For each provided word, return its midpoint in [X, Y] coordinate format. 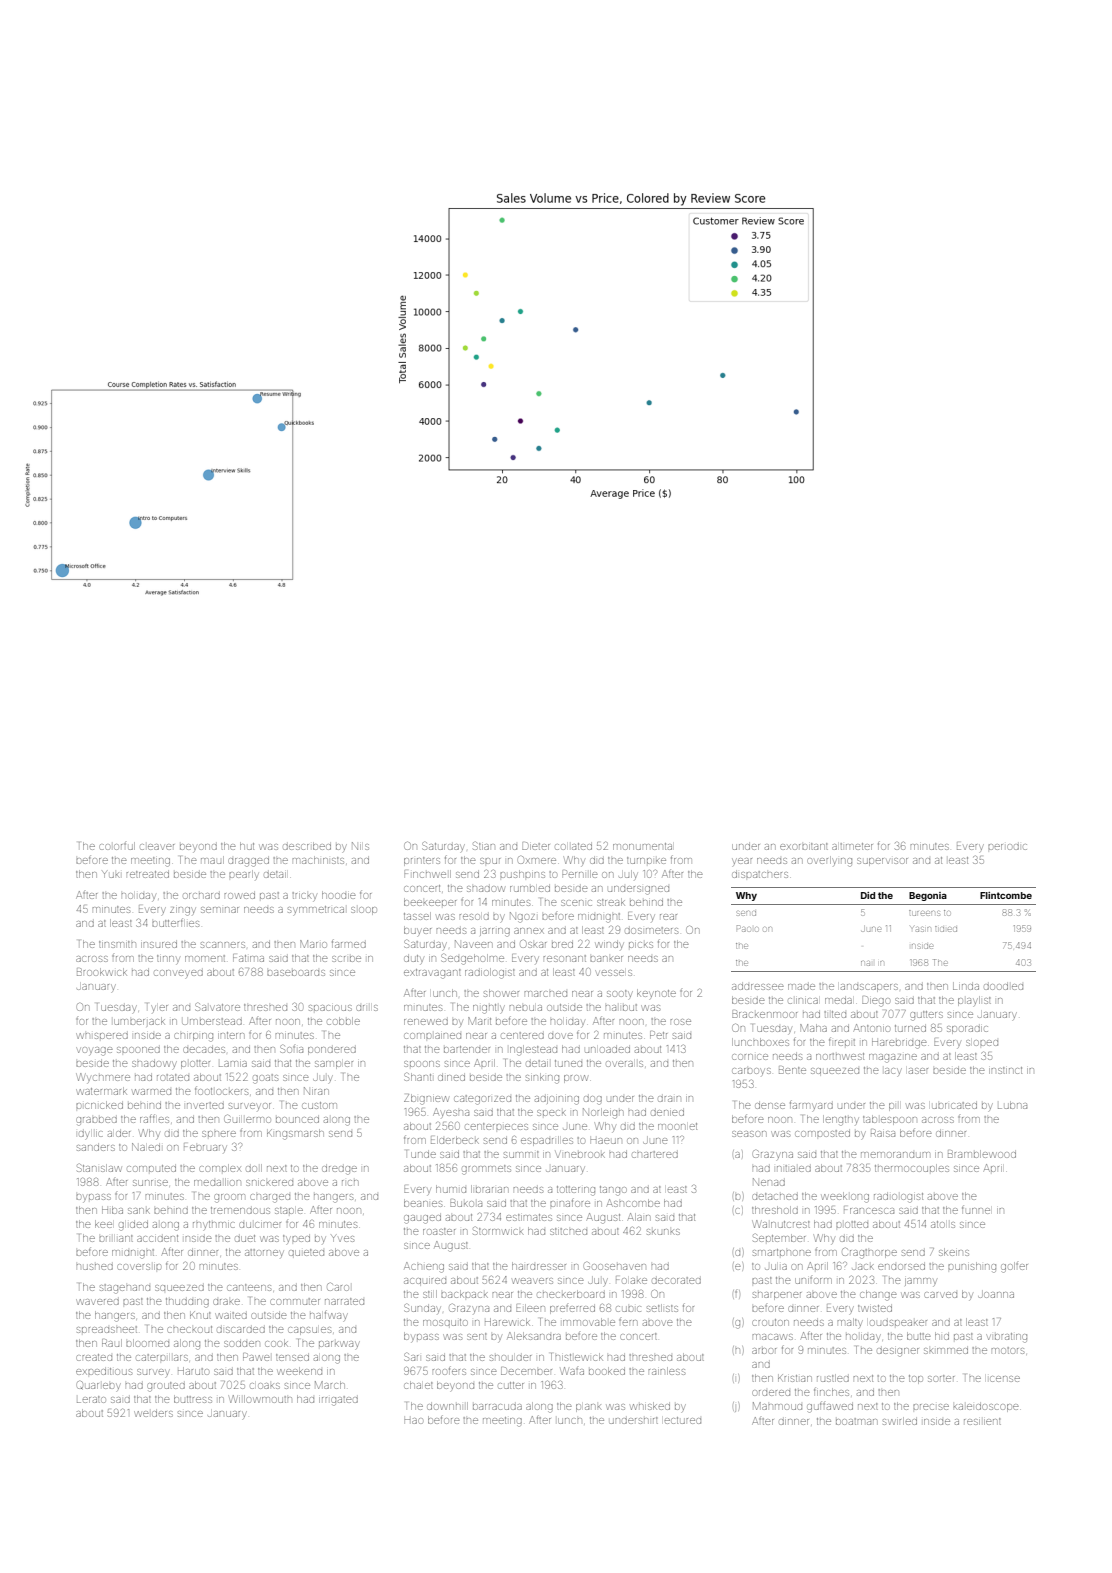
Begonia [928, 896]
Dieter [536, 846]
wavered [97, 1302]
